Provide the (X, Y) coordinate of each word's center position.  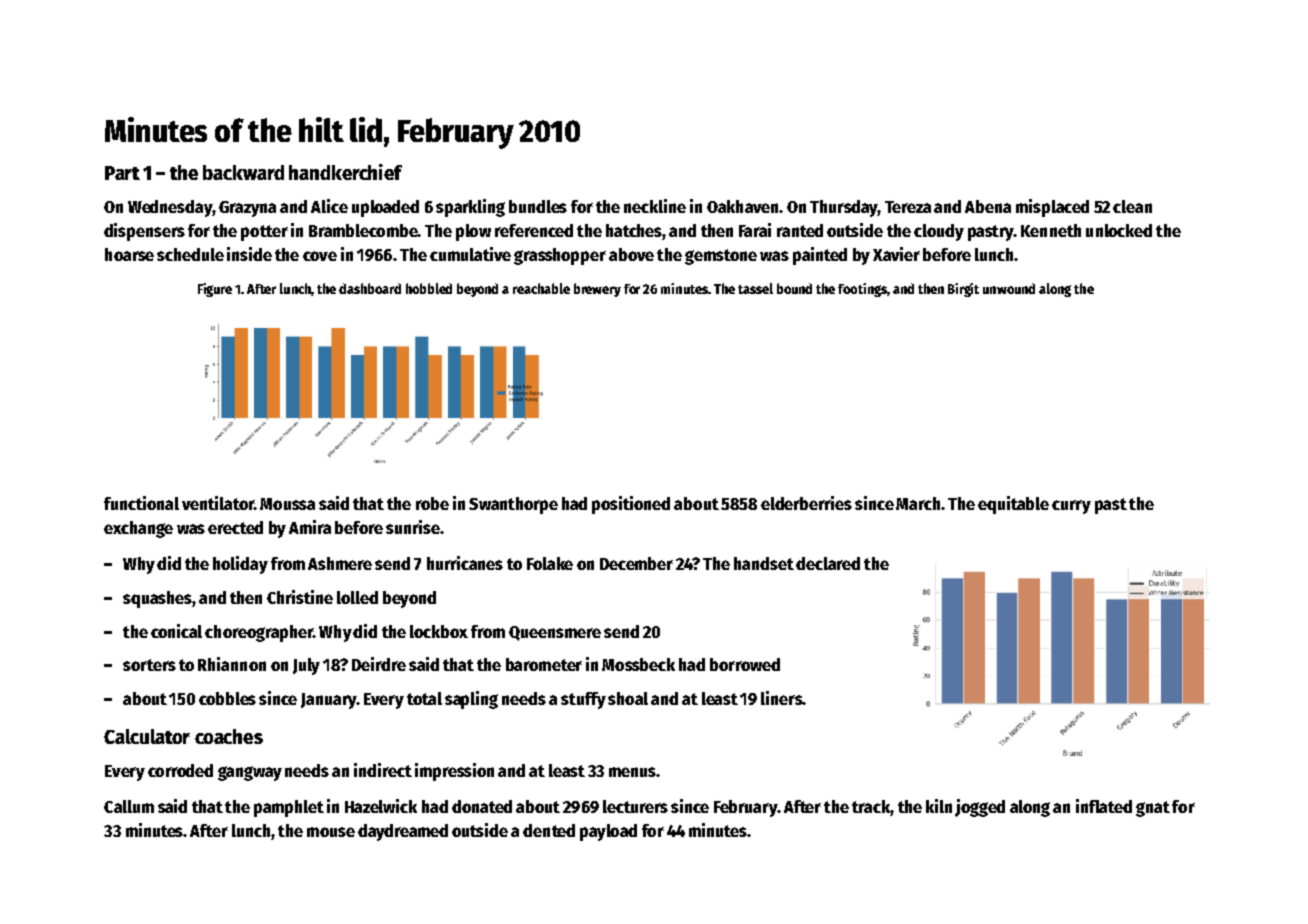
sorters (149, 665)
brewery (597, 290)
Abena (988, 206)
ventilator (218, 503)
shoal (628, 698)
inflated (1104, 806)
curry (1071, 507)
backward (243, 172)
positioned (631, 505)
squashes (157, 599)
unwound (1009, 288)
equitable (1013, 505)
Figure (215, 290)
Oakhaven (742, 206)
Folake (550, 563)
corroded (180, 770)
